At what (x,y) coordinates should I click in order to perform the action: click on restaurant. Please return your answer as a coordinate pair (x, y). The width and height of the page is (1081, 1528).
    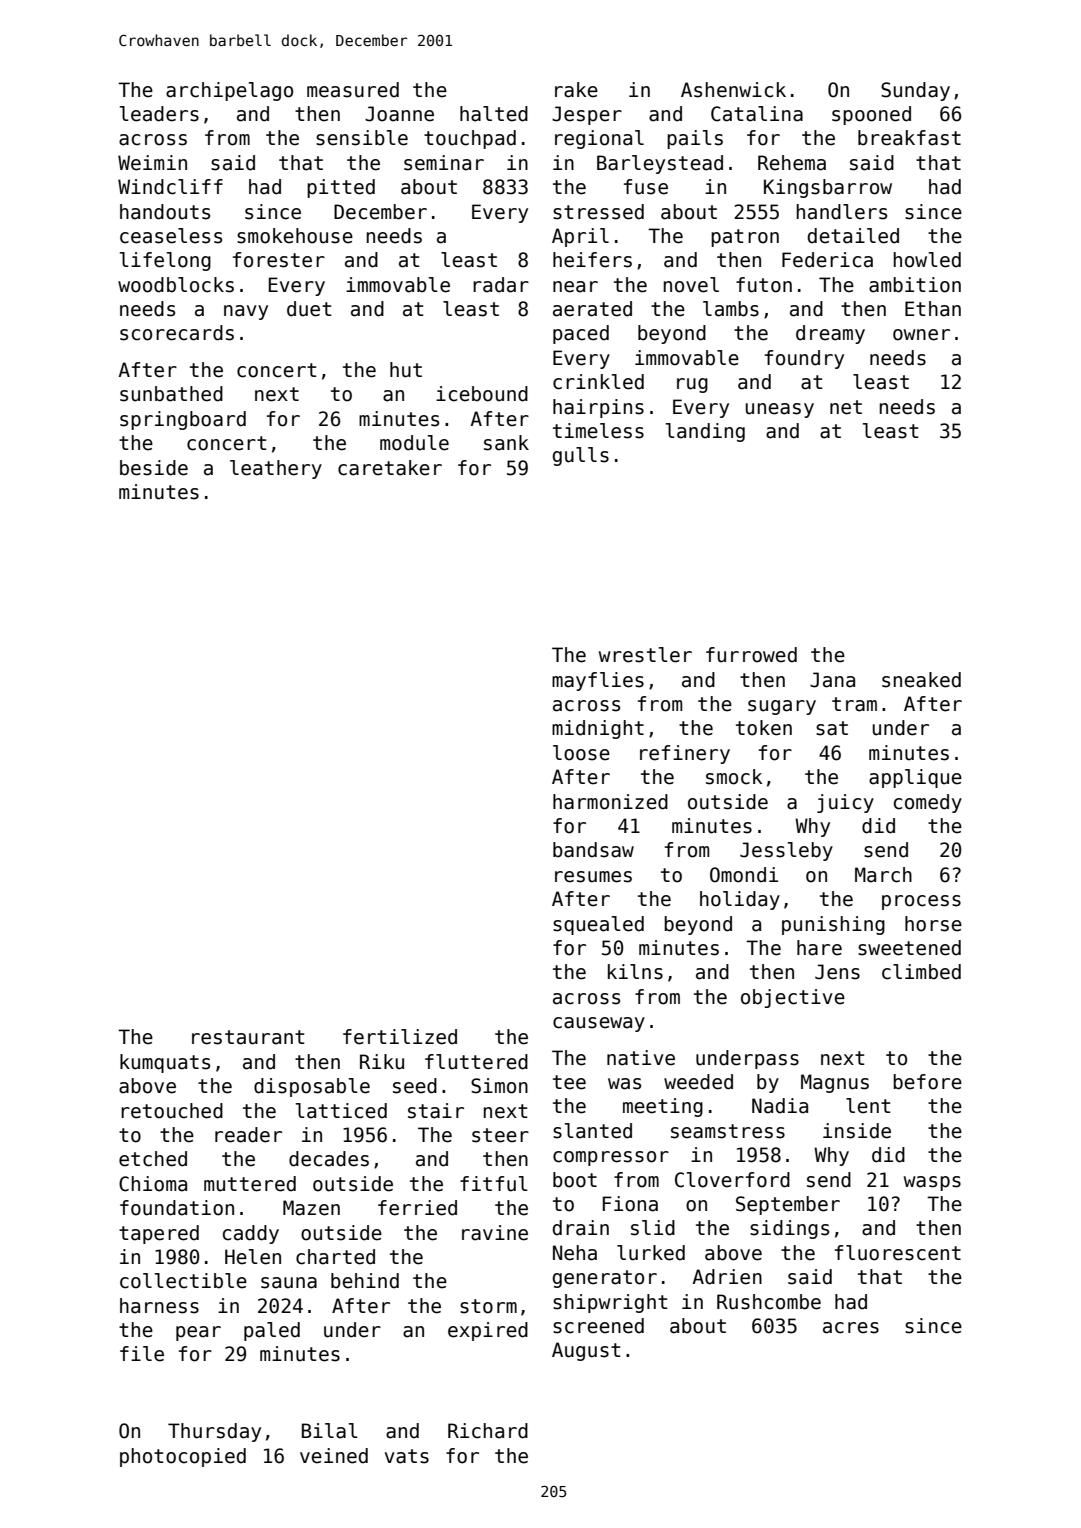
    Looking at the image, I should click on (248, 1037).
